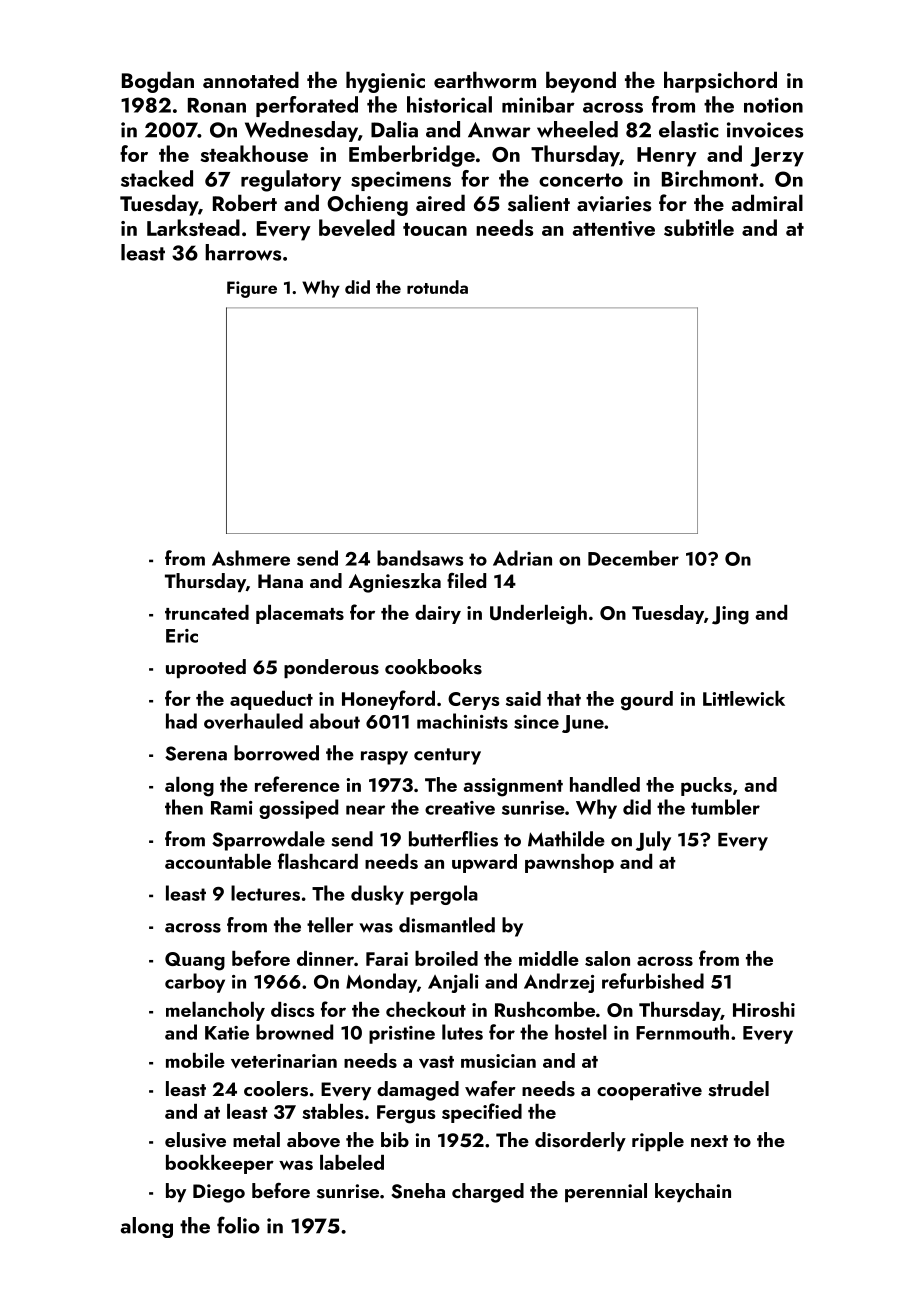 The height and width of the document is (1314, 924). What do you see at coordinates (606, 1192) in the document?
I see `perennial` at bounding box center [606, 1192].
